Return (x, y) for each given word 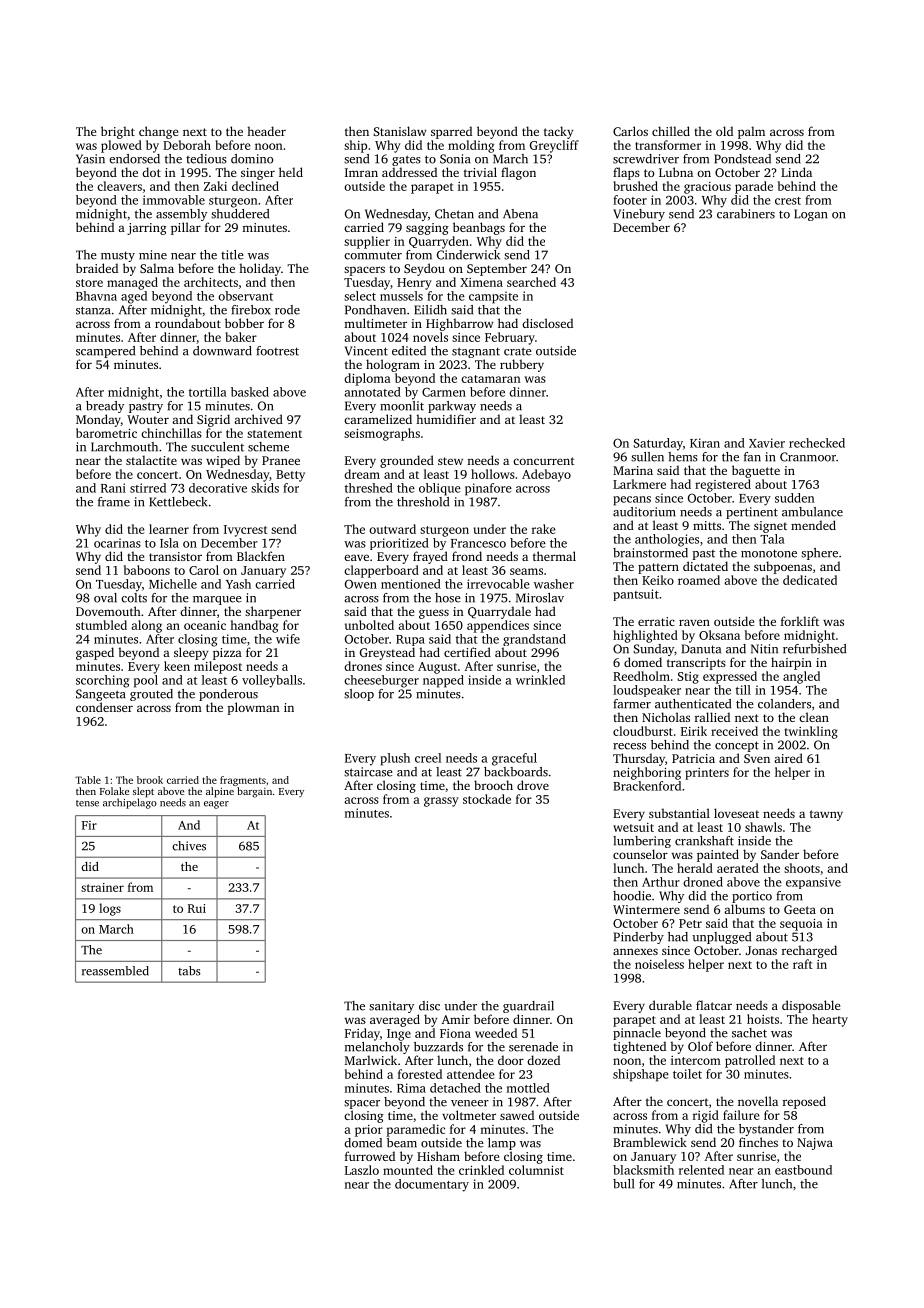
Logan (810, 215)
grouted (151, 695)
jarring (147, 229)
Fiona (455, 1033)
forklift (800, 621)
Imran (361, 172)
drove (533, 785)
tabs (189, 971)
